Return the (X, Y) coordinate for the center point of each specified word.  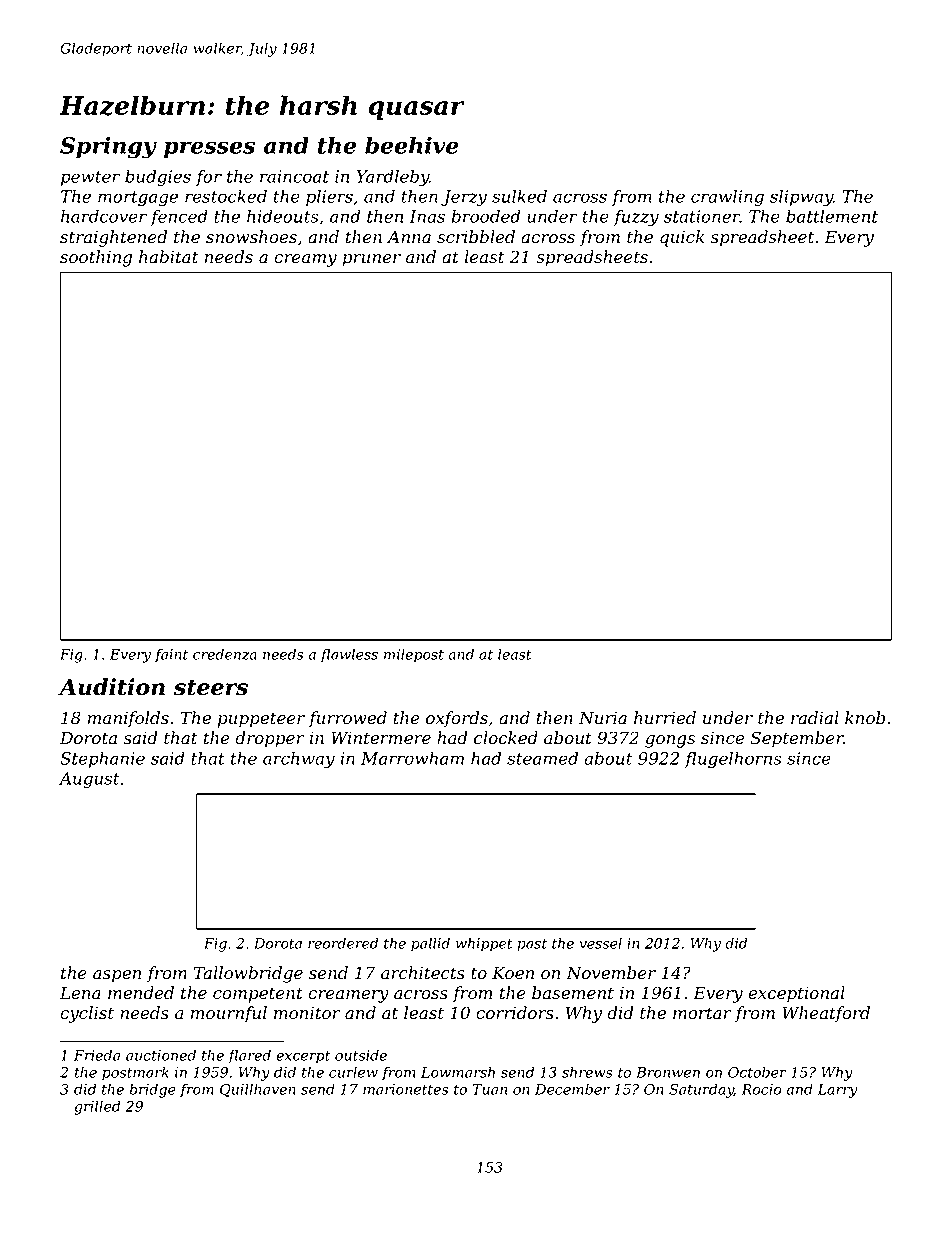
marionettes (405, 1089)
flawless (349, 655)
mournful (229, 1014)
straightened (113, 238)
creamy (305, 260)
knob (865, 718)
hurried (665, 718)
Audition (111, 687)
